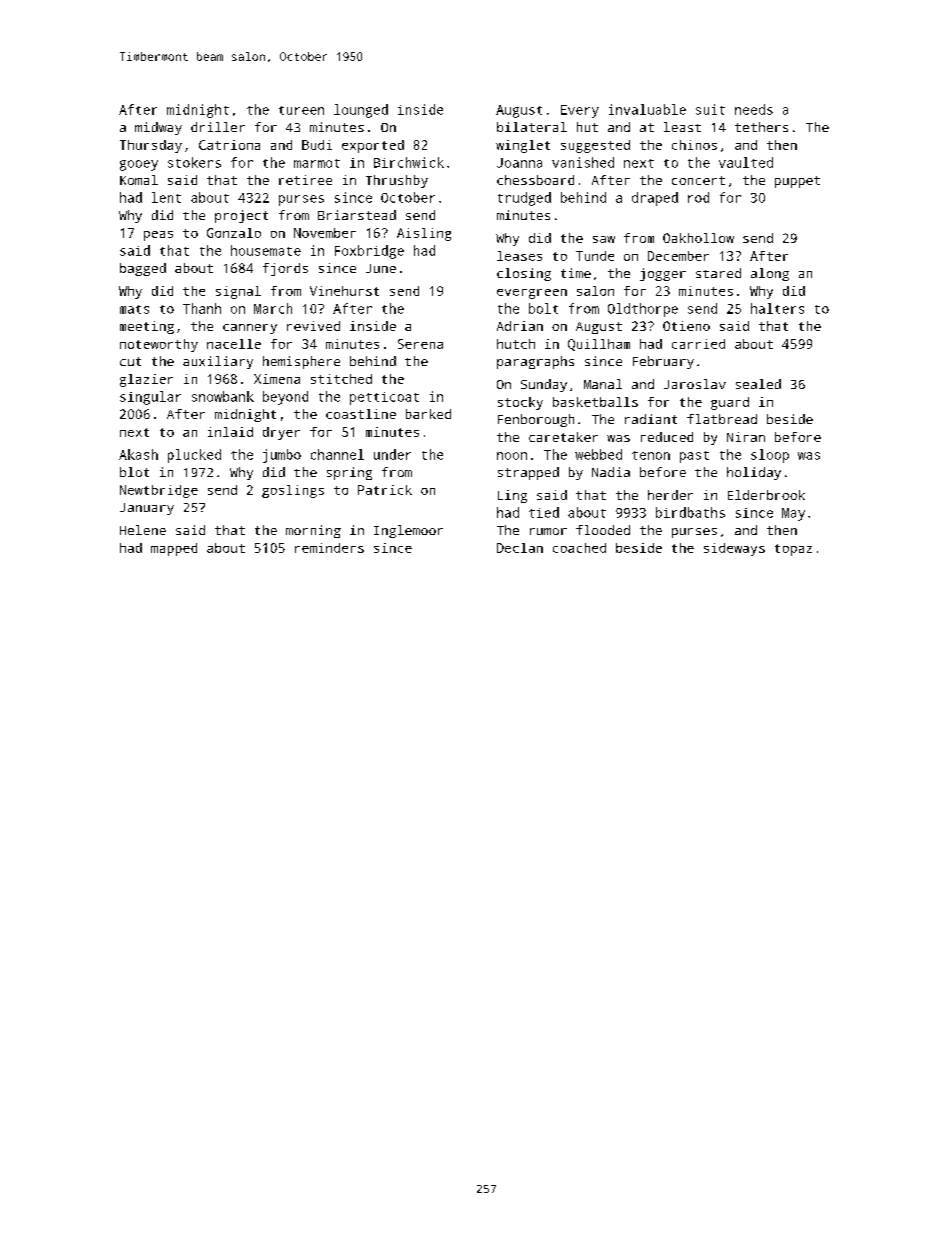  I want to click on morning, so click(313, 531).
